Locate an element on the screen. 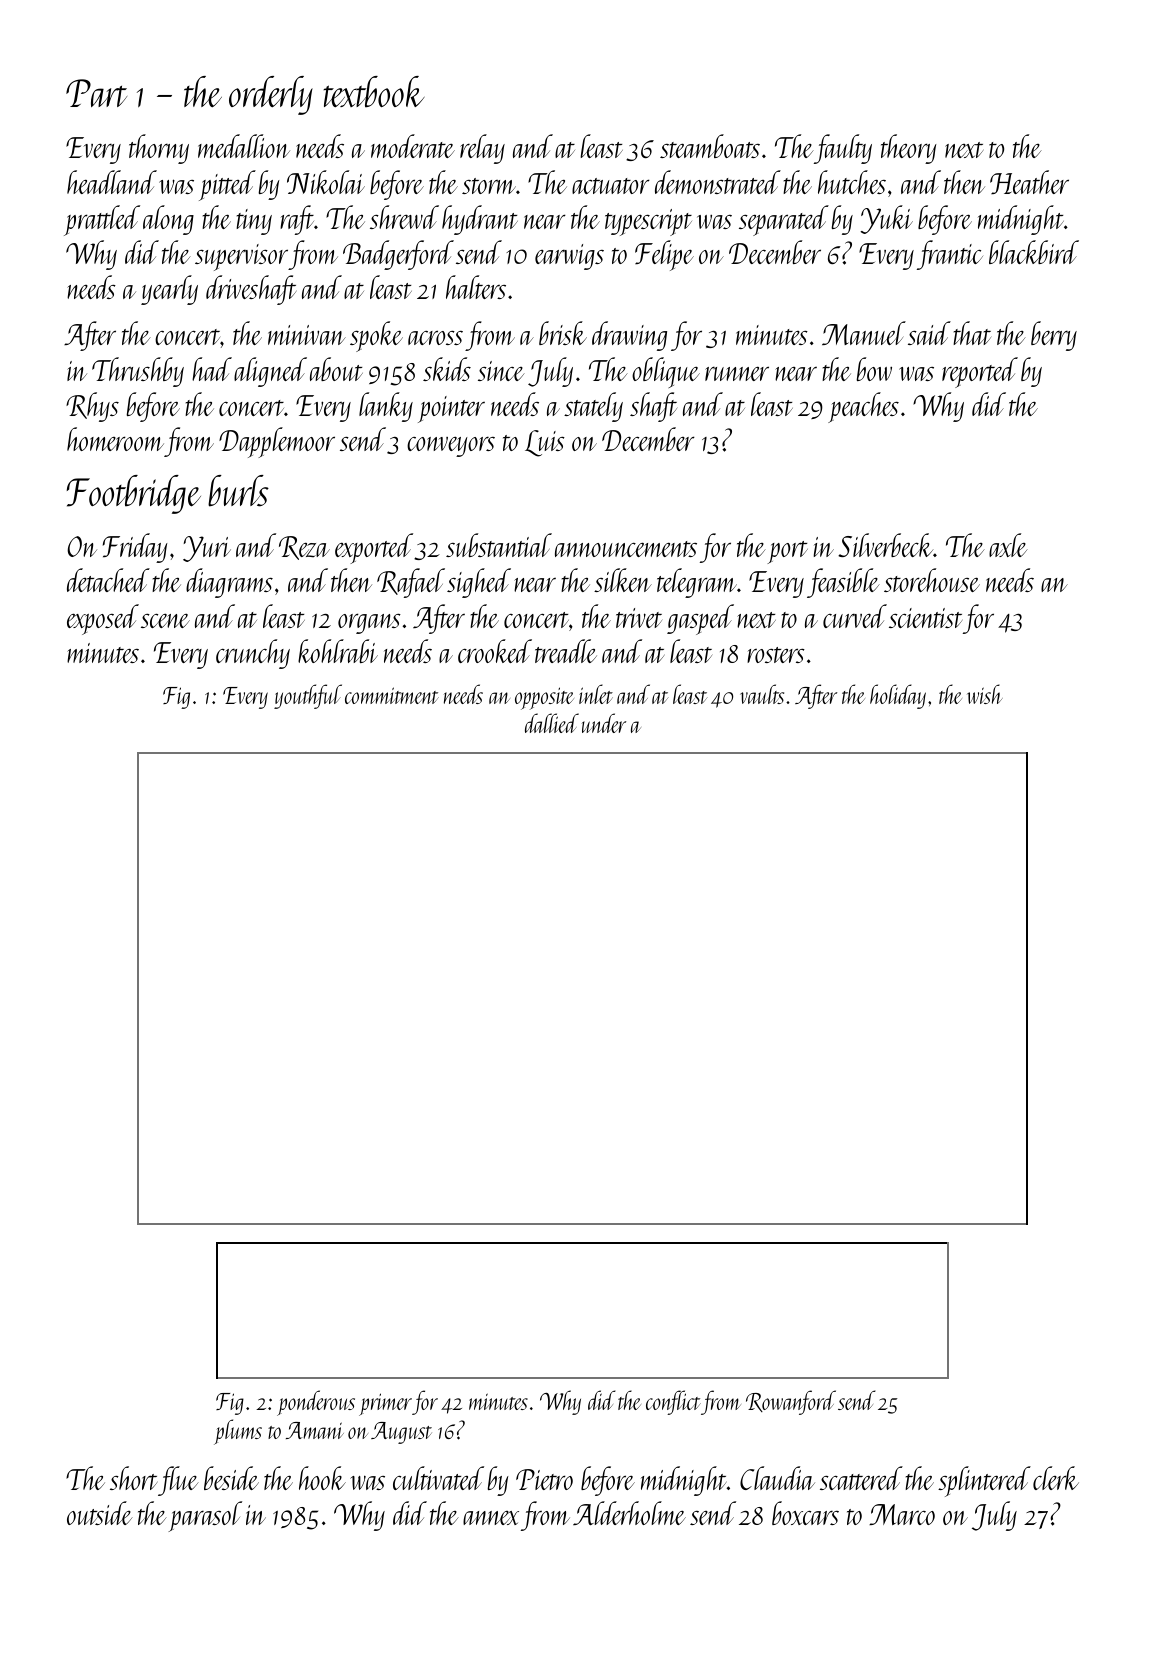  stately is located at coordinates (593, 407).
